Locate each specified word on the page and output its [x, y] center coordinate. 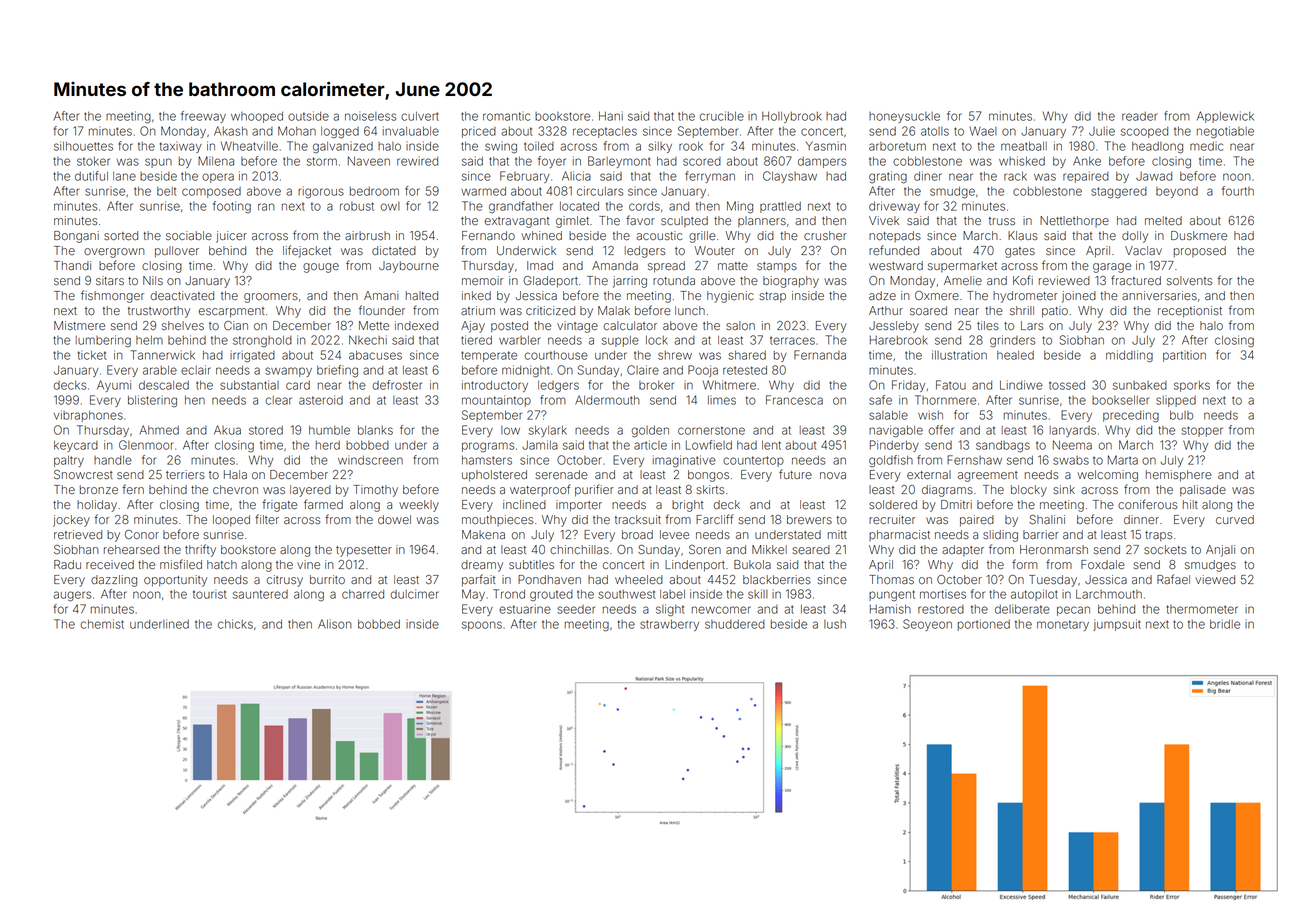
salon [740, 325]
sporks [1192, 386]
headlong [1157, 148]
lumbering [103, 341]
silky [660, 147]
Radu [67, 564]
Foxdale [1103, 564]
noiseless [370, 116]
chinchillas [579, 549]
